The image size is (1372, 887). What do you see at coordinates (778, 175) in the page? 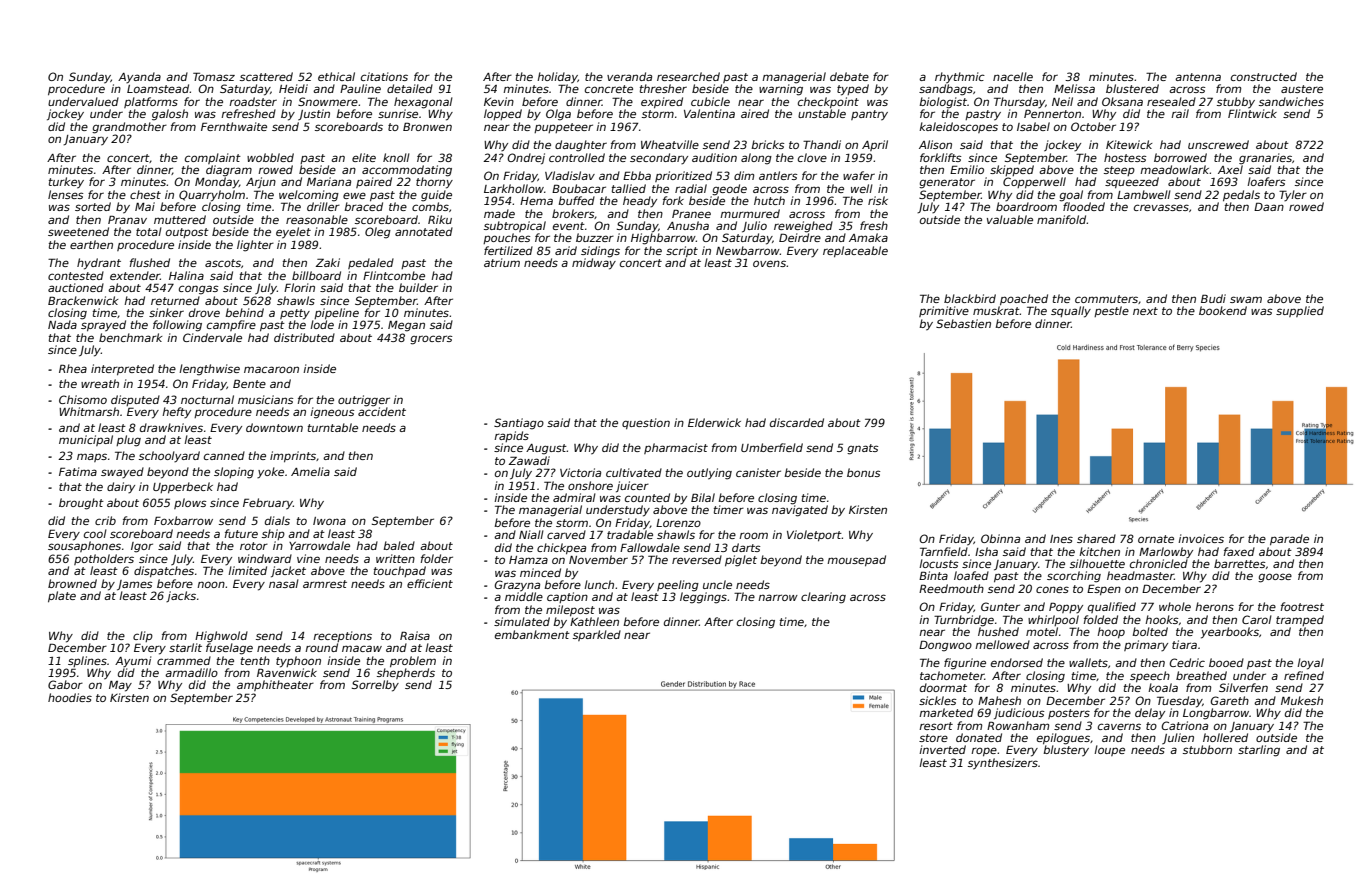
I see `antlers` at bounding box center [778, 175].
